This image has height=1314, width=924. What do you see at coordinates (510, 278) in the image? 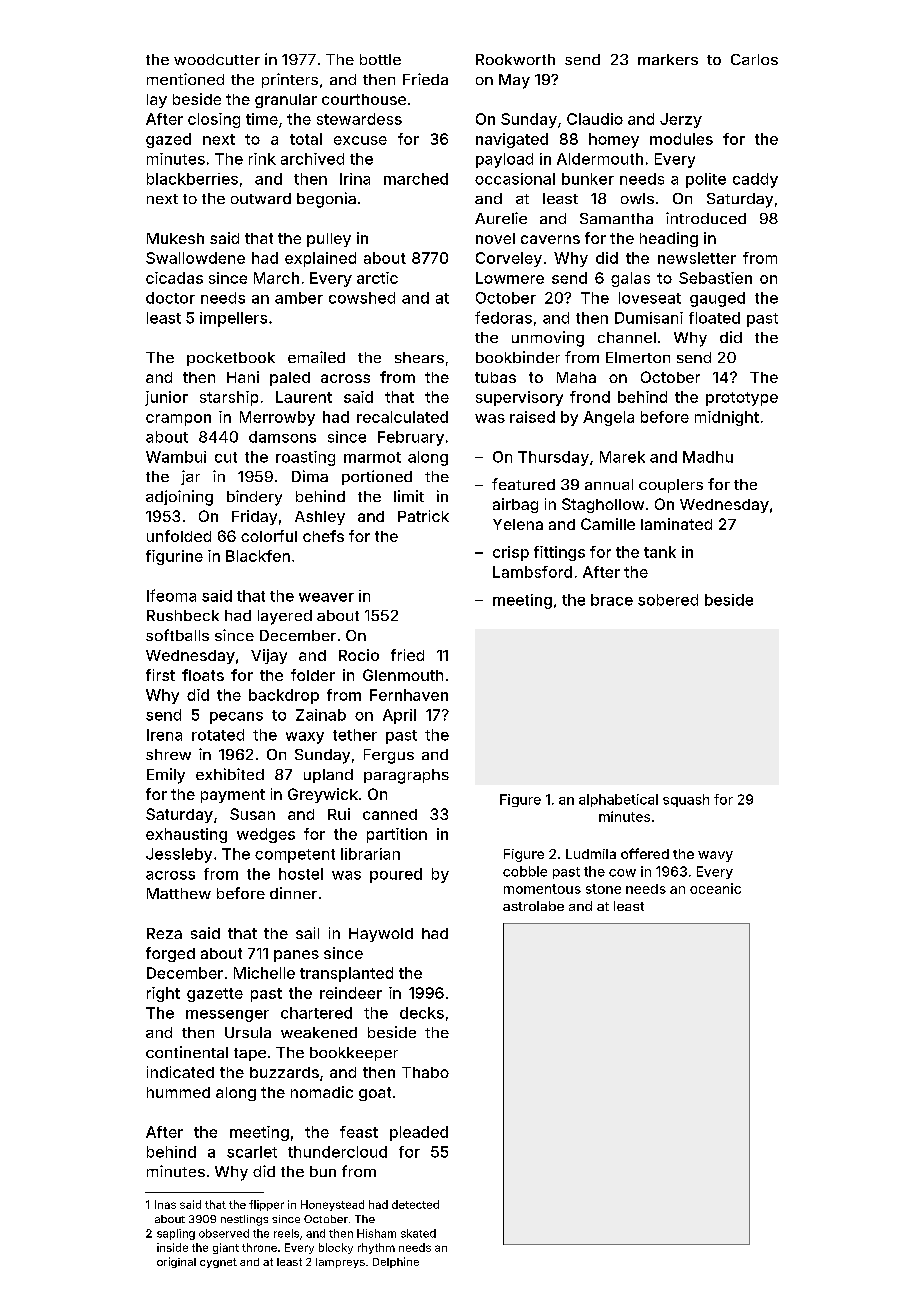
I see `Lowmere` at bounding box center [510, 278].
